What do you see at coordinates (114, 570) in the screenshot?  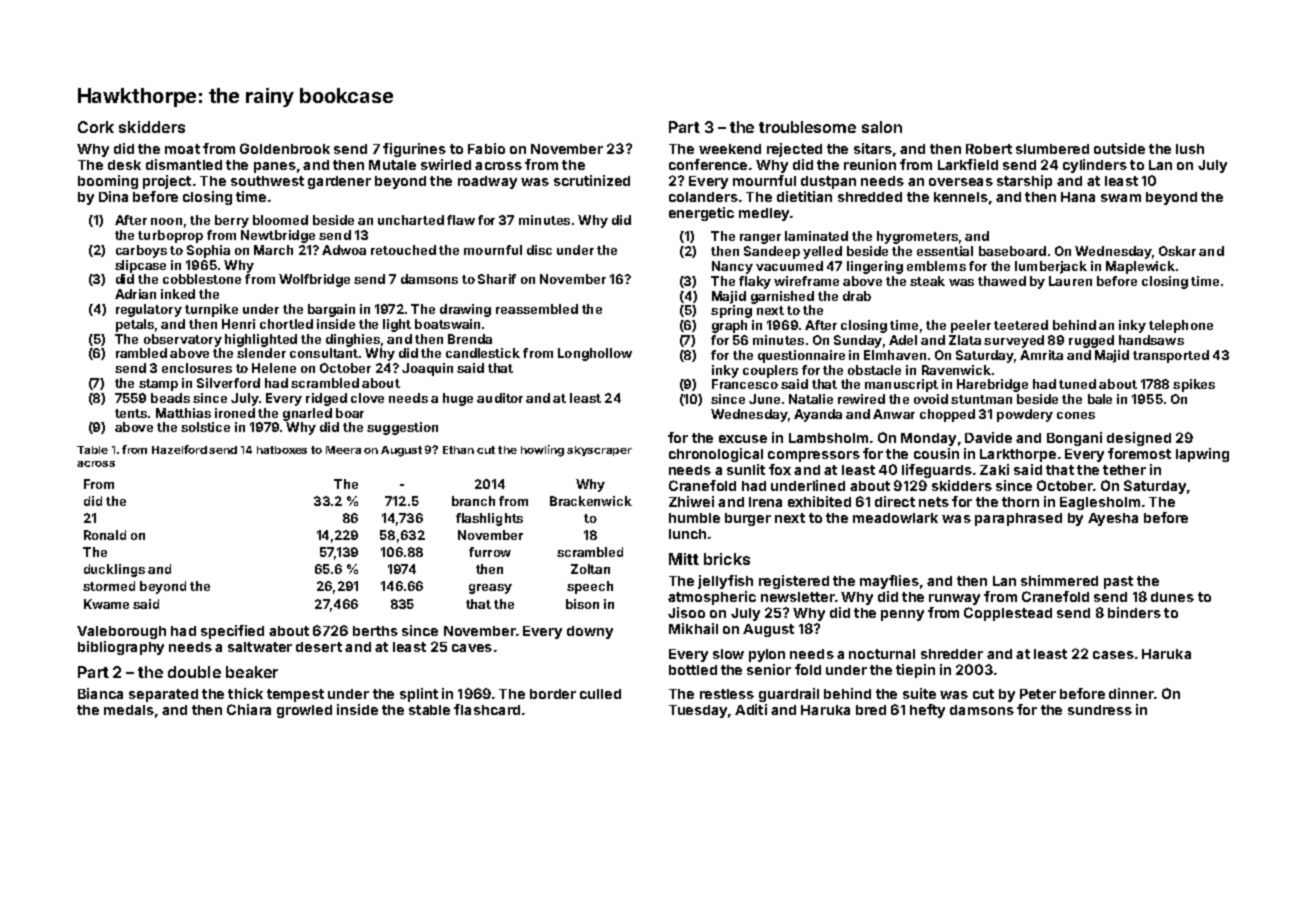 I see `ducklings` at bounding box center [114, 570].
